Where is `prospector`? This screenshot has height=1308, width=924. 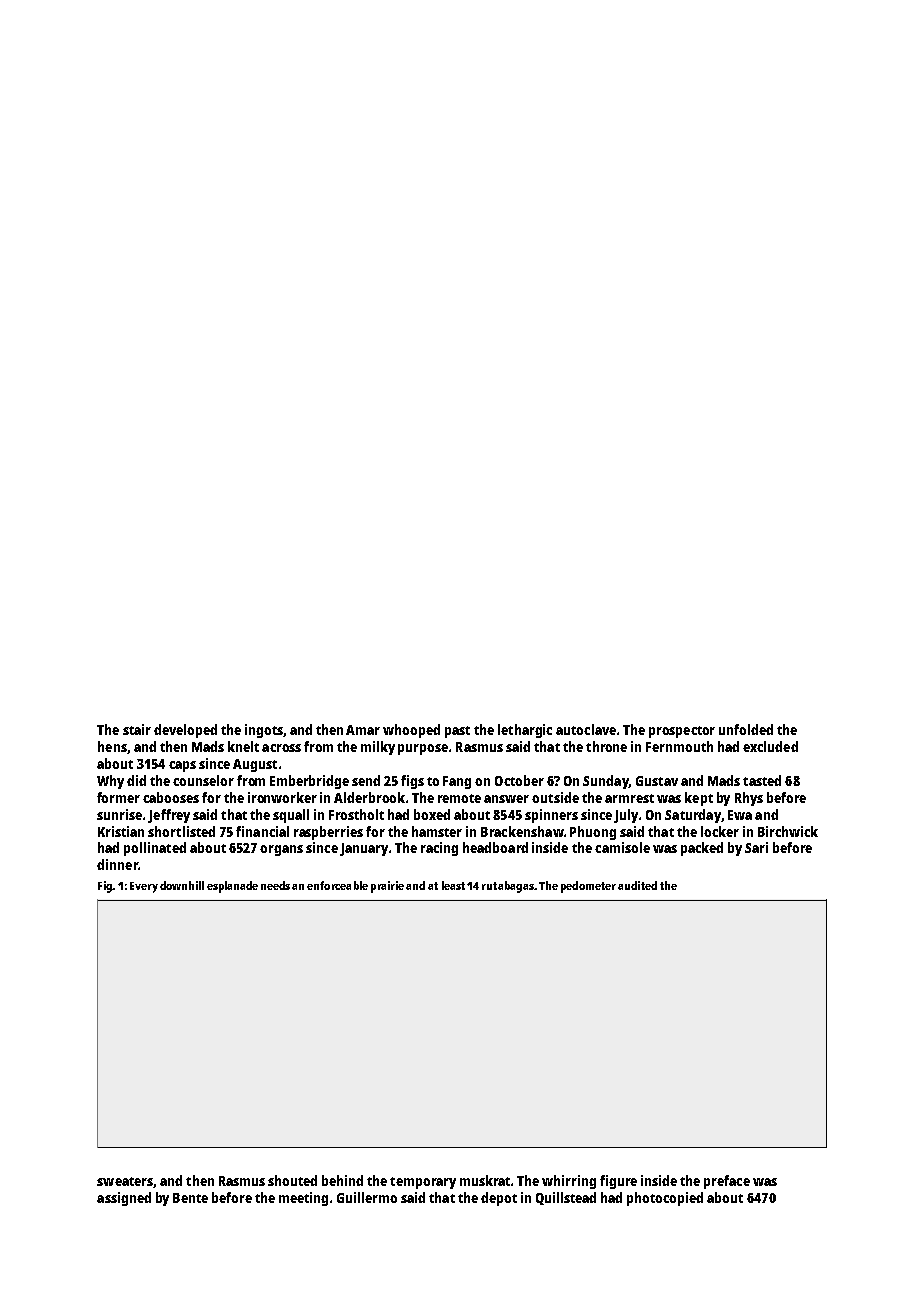
prospector is located at coordinates (682, 732).
